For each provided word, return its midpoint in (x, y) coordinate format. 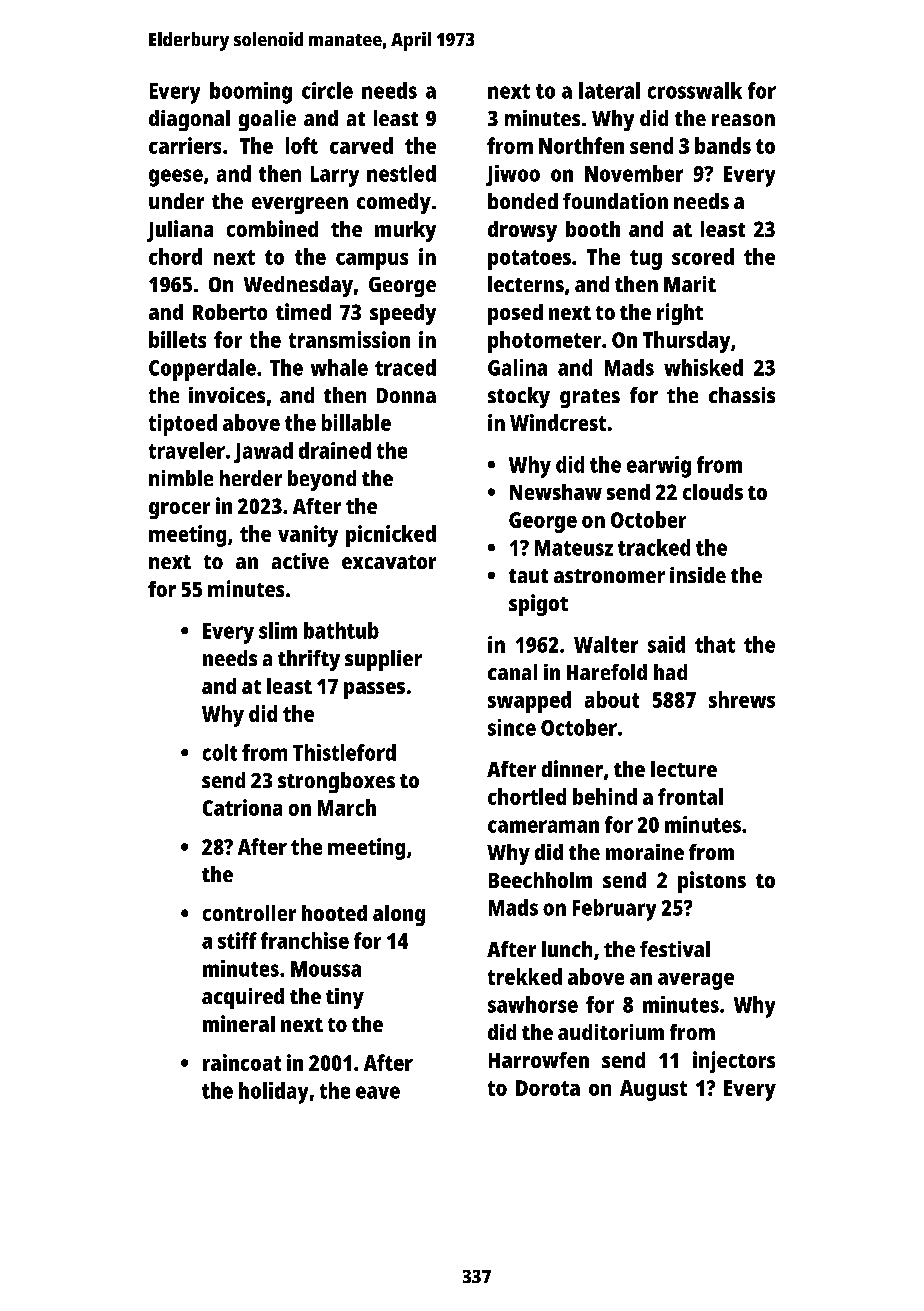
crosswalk (695, 90)
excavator (389, 562)
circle (327, 90)
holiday (273, 1093)
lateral (609, 90)
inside (698, 575)
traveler (187, 450)
